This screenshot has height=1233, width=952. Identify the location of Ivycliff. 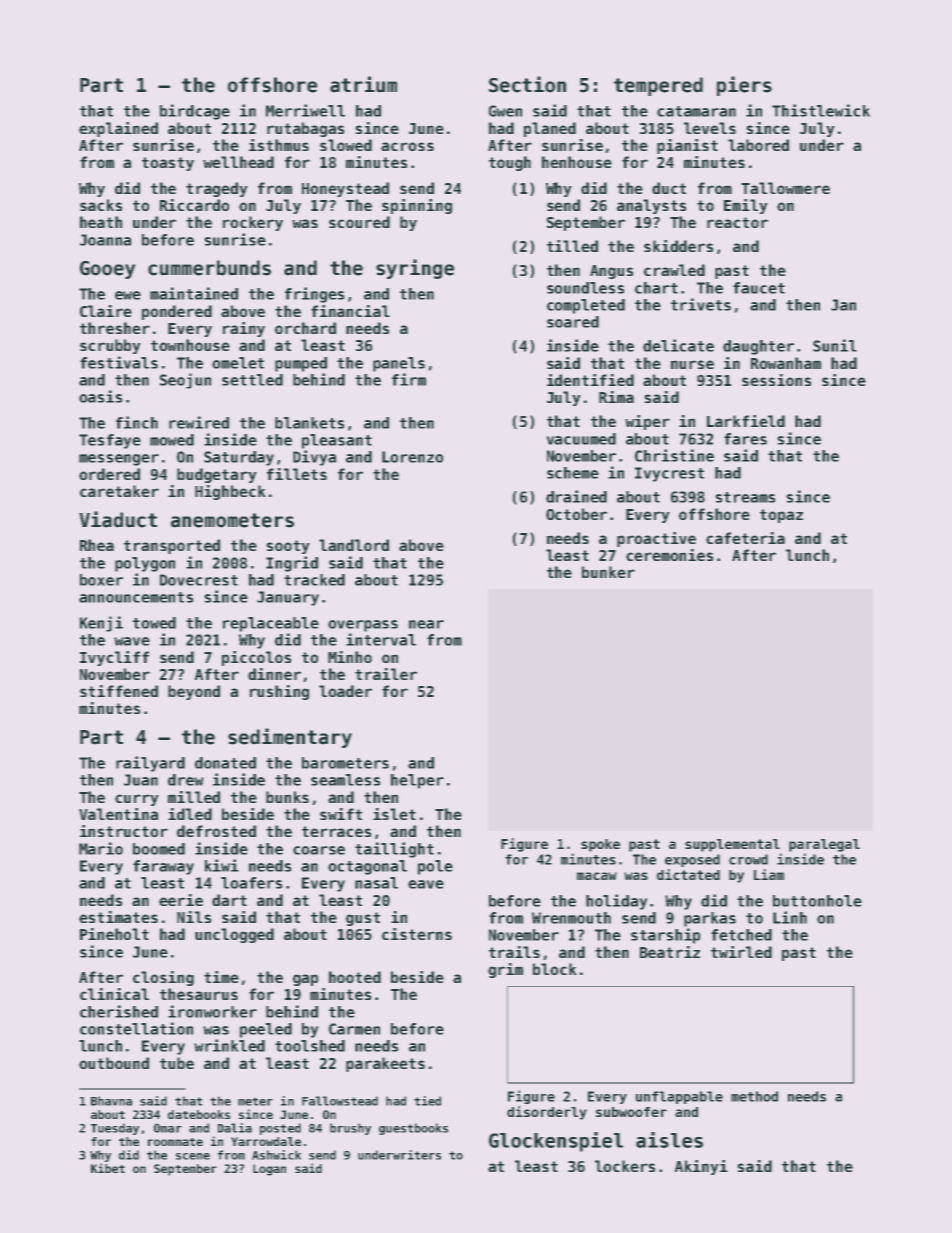
(114, 658).
